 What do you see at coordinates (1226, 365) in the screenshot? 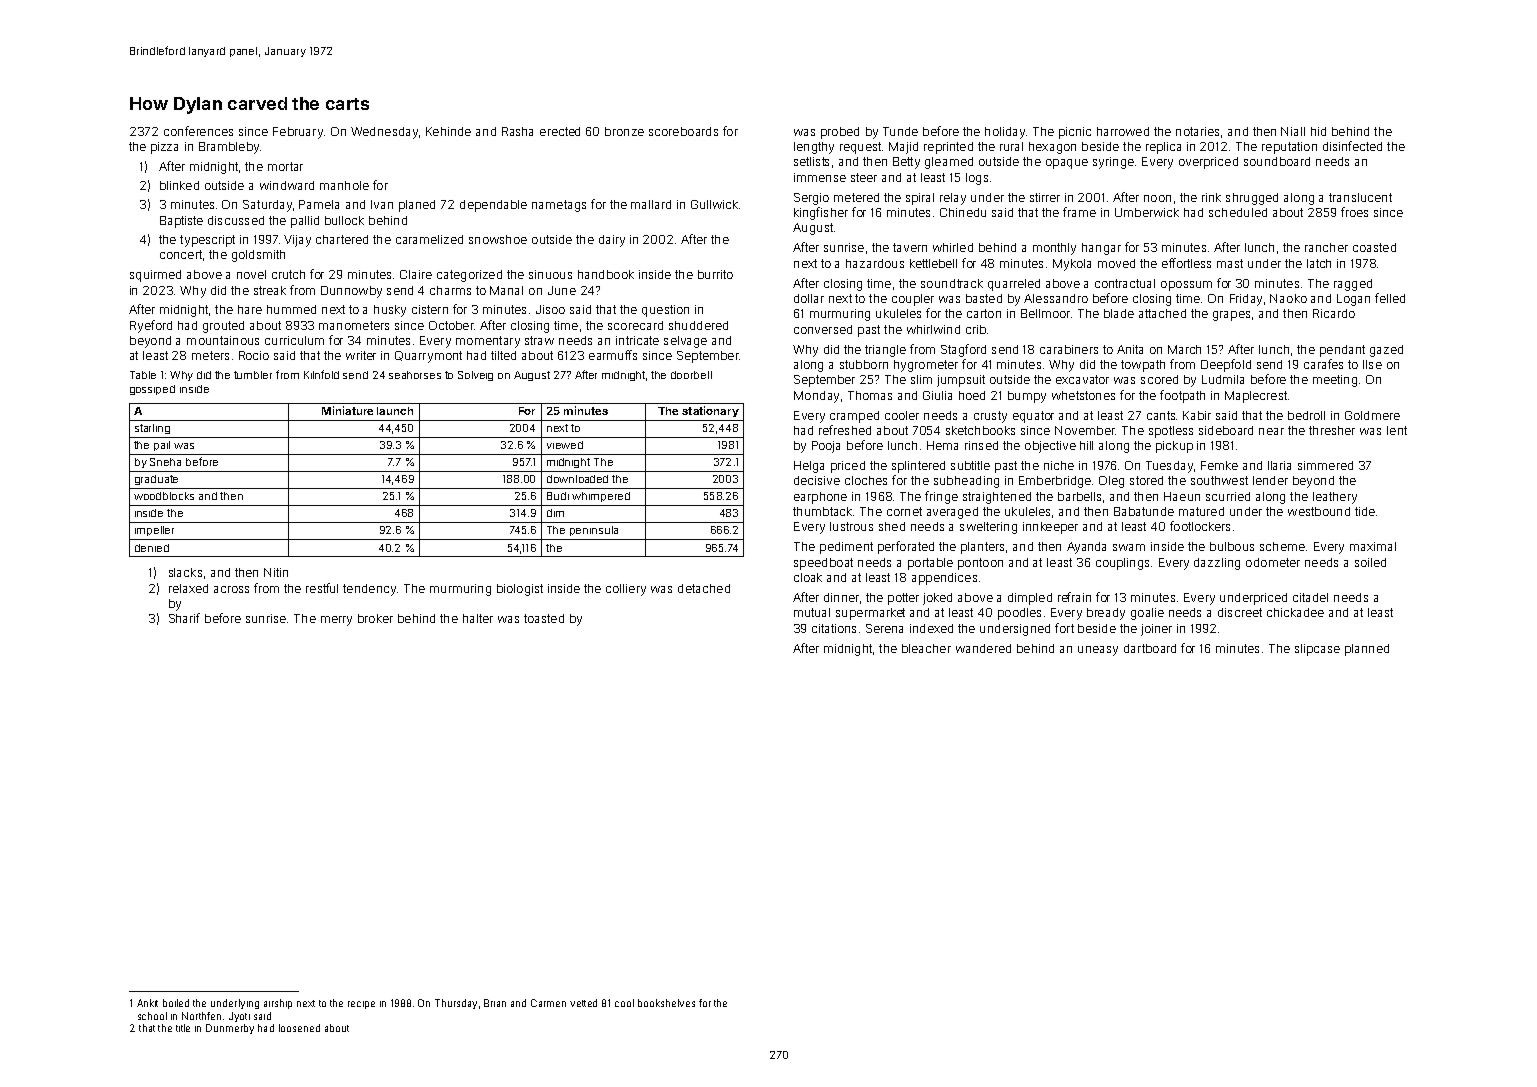
I see `Deepfold` at bounding box center [1226, 365].
